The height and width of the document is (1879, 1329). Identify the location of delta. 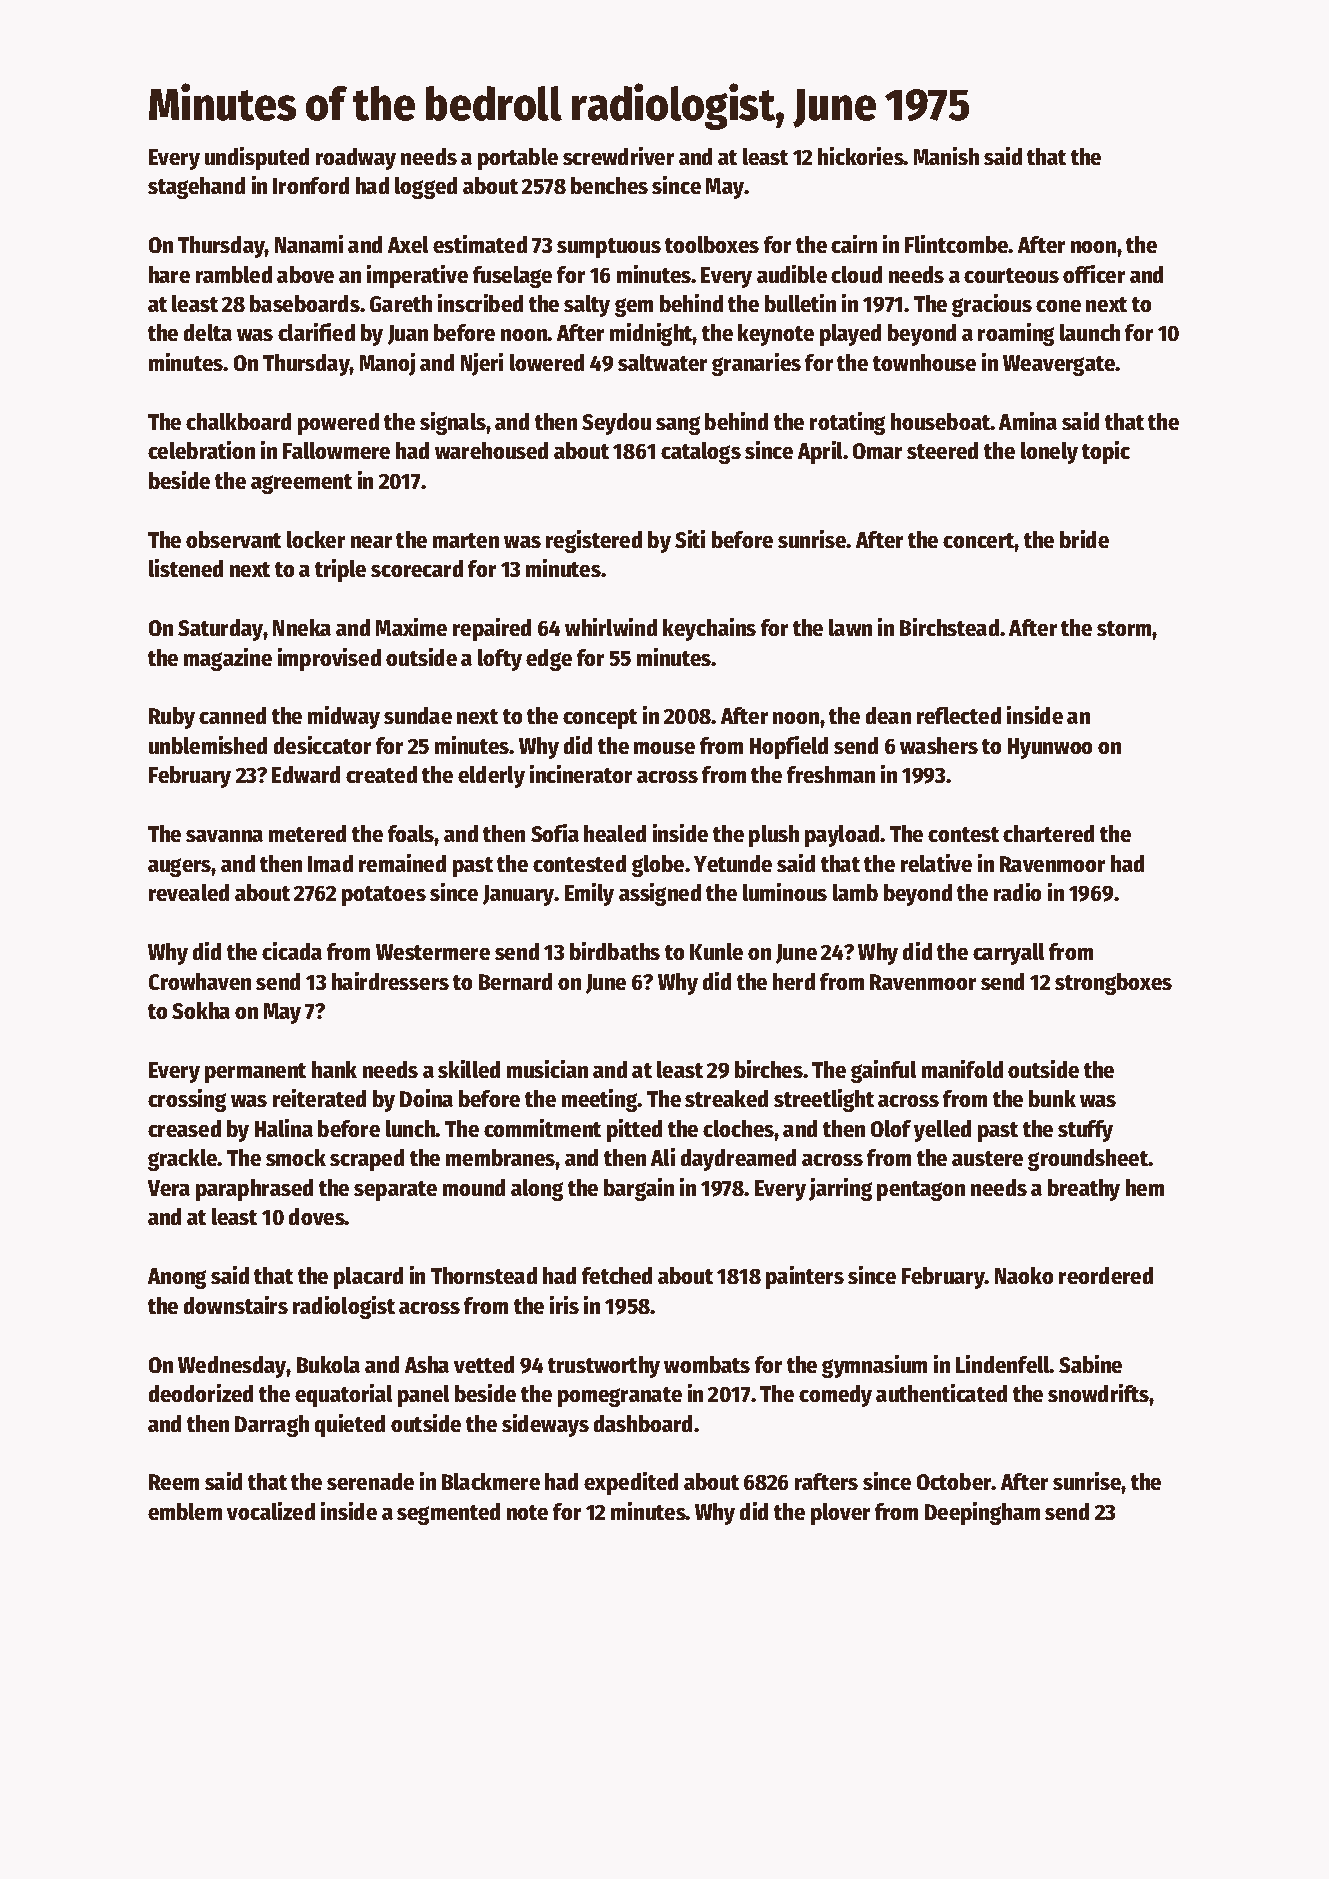
(208, 332).
